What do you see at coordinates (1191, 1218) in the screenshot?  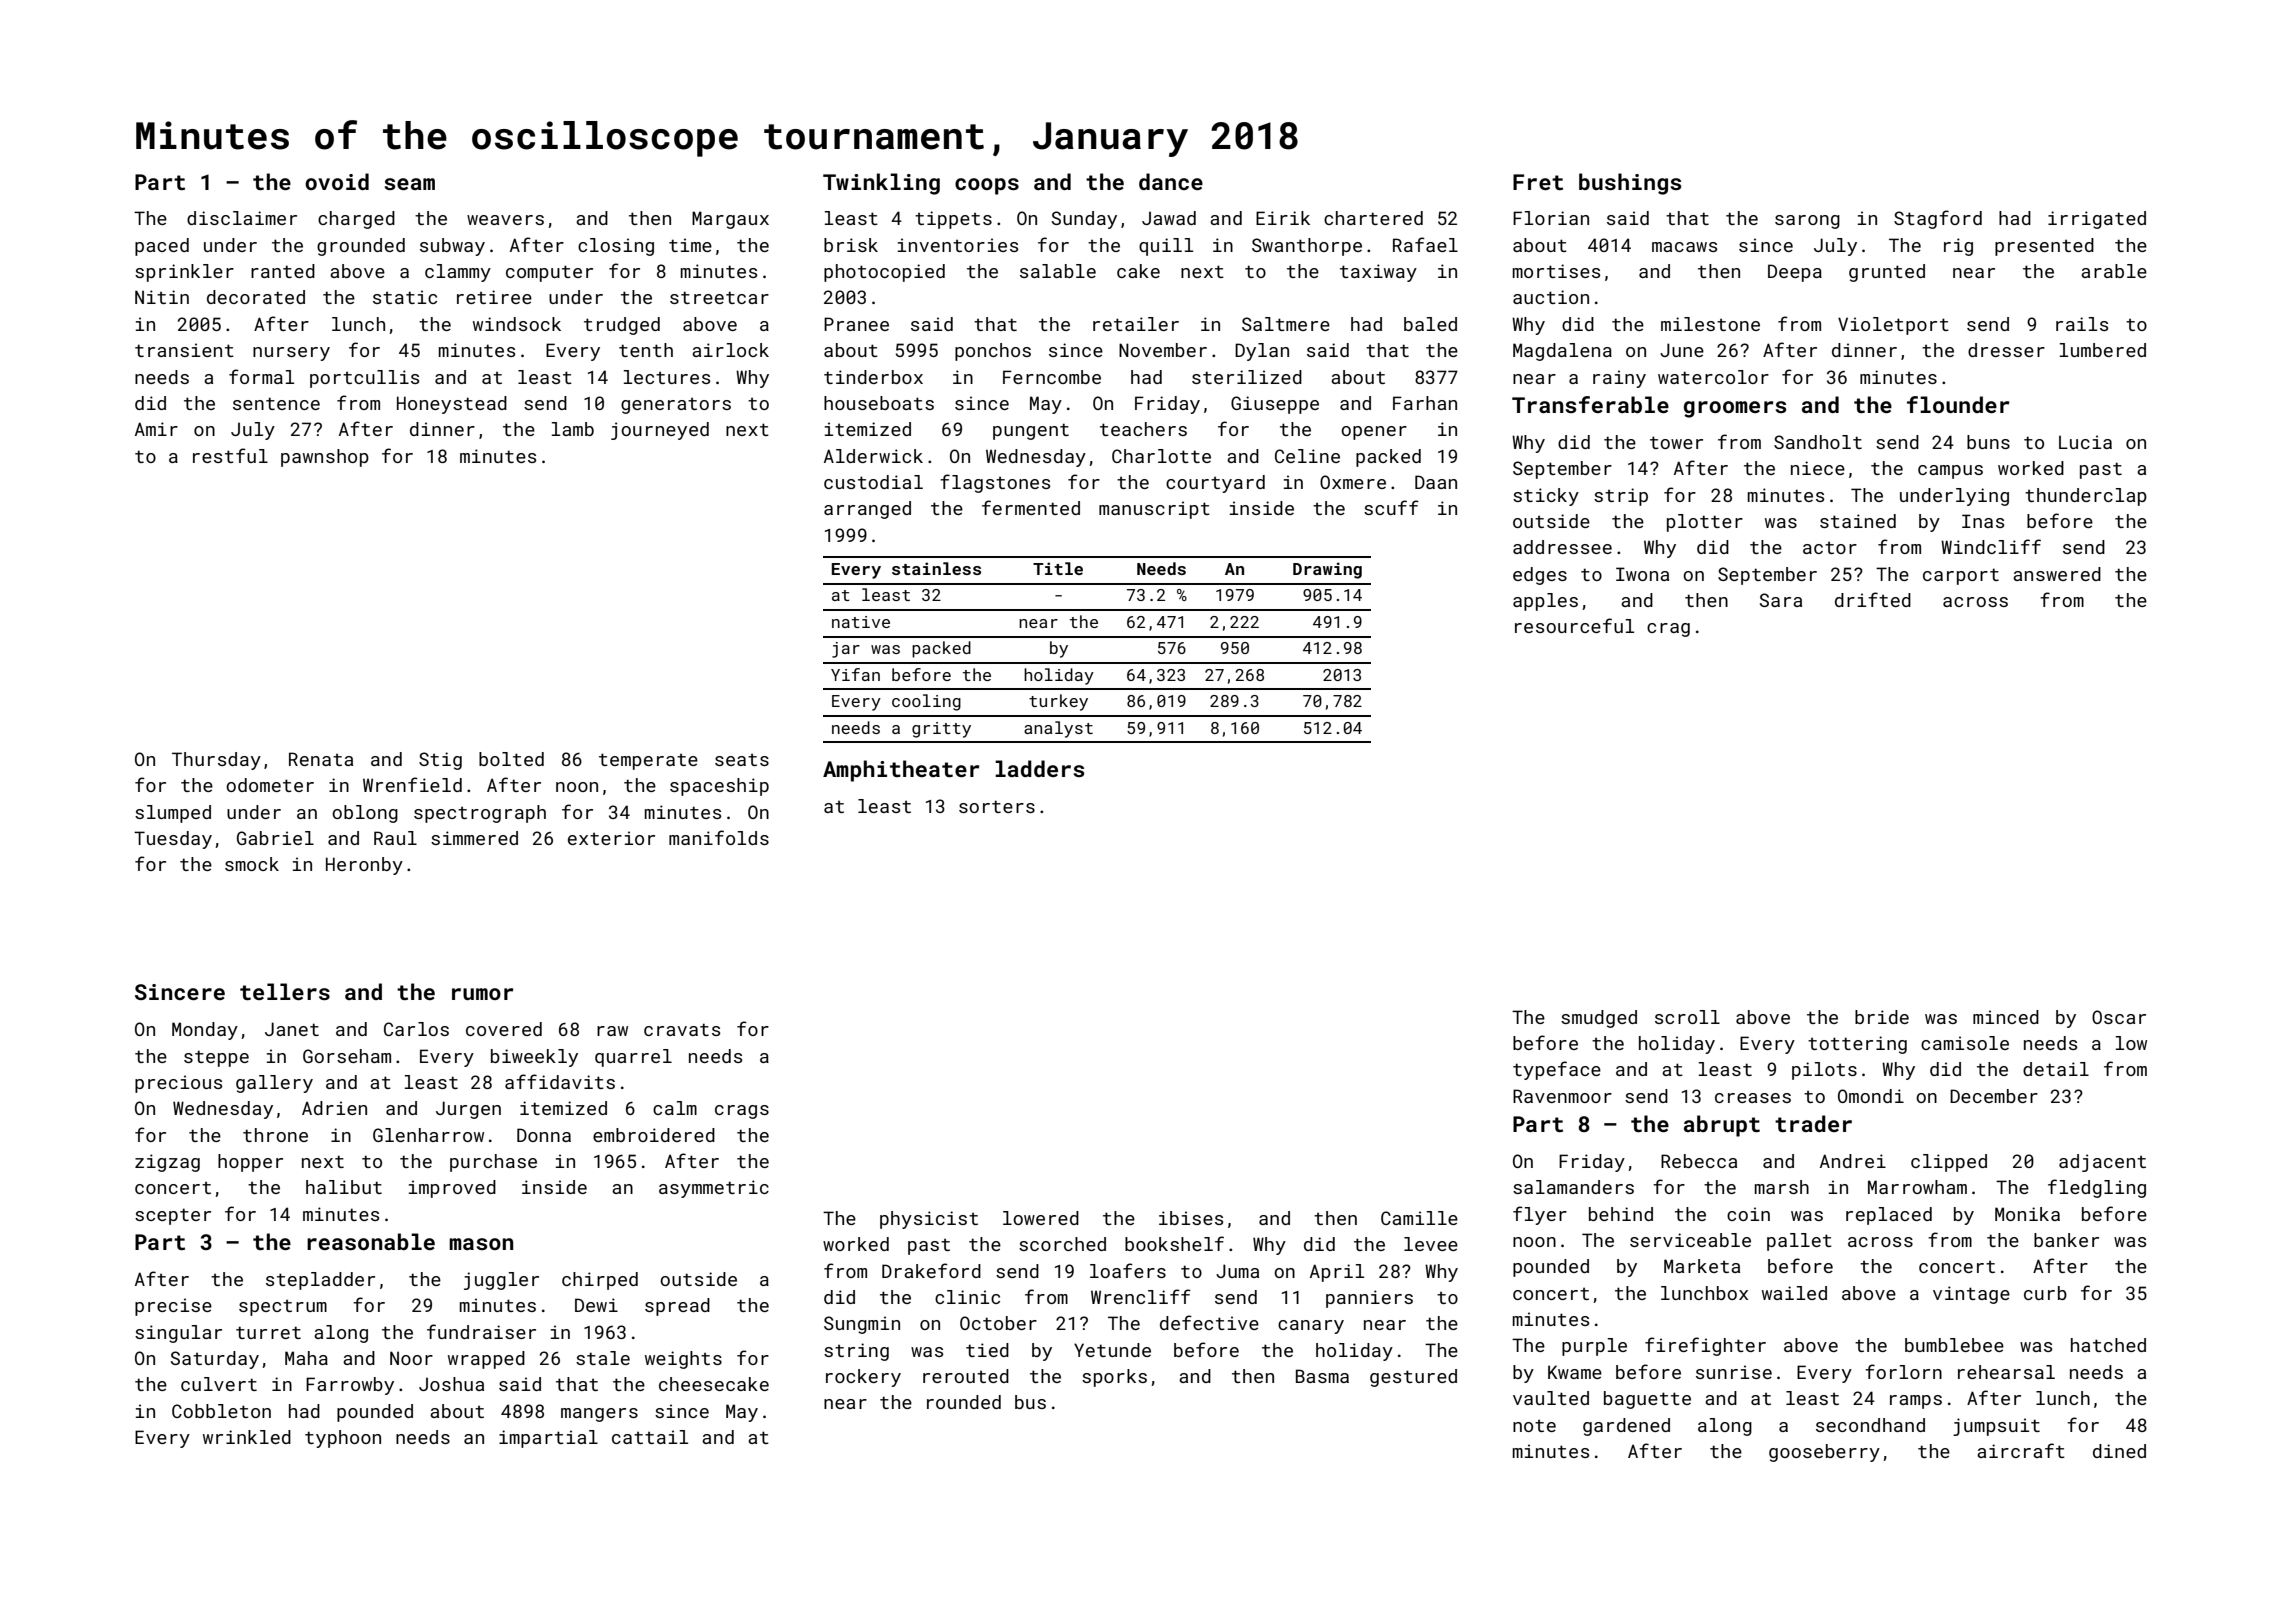 I see `ibises` at bounding box center [1191, 1218].
